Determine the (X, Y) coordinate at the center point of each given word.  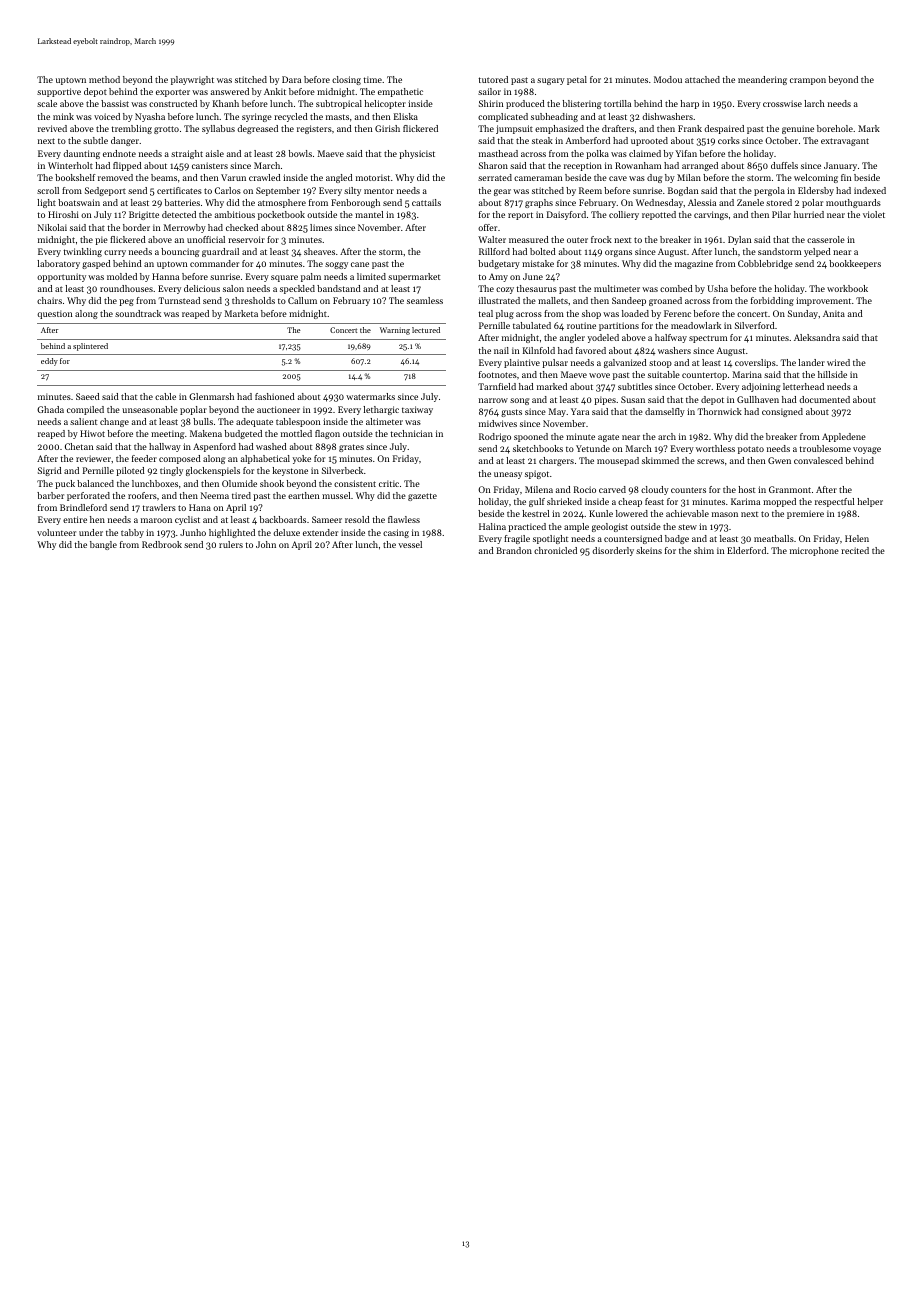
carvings (711, 215)
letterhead (803, 386)
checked (242, 227)
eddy (49, 362)
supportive (59, 92)
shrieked (564, 501)
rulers (231, 544)
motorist (373, 177)
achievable (687, 513)
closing (346, 80)
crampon (808, 81)
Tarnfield (497, 386)
